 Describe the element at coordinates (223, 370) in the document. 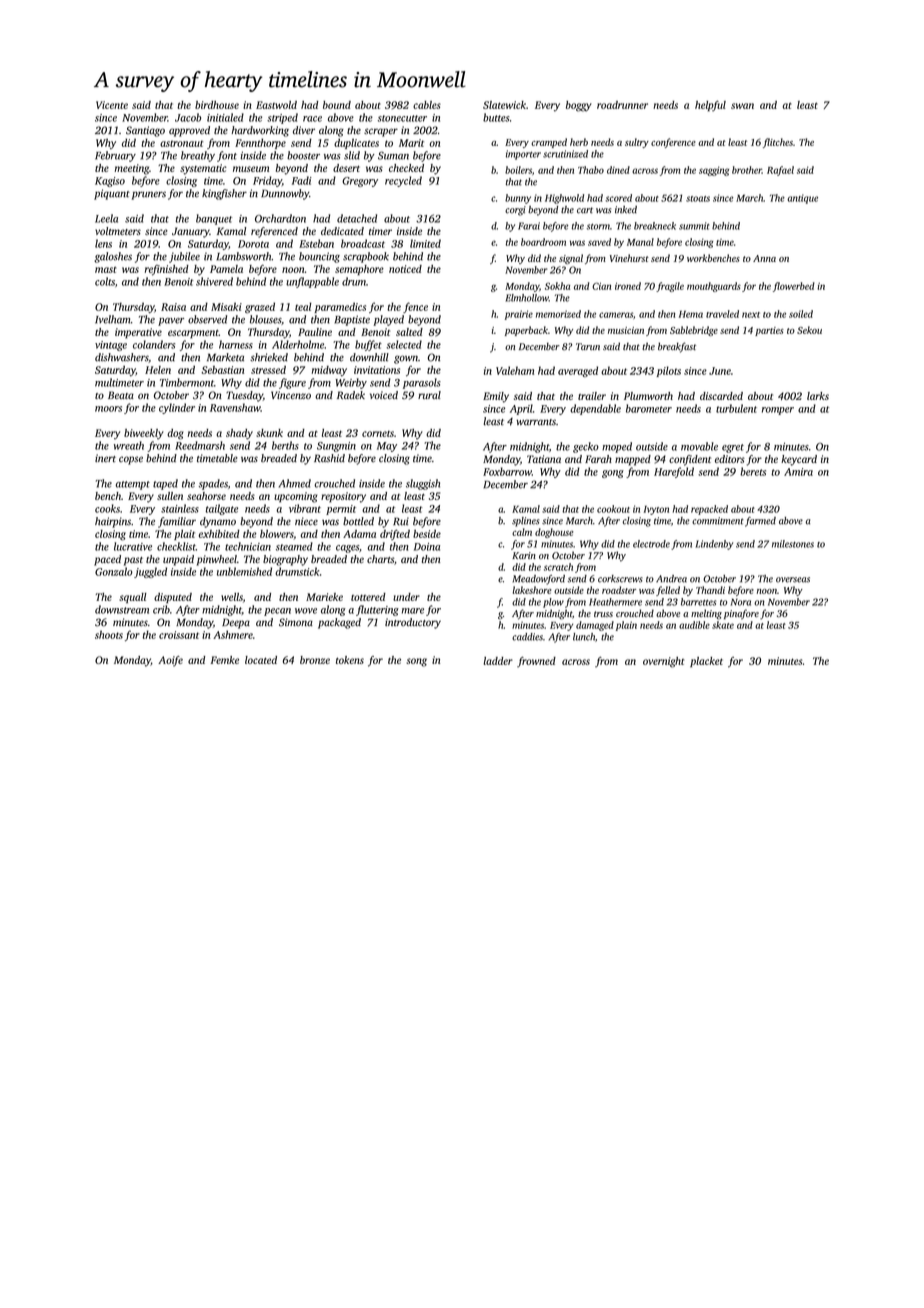

I see `Sebastian` at that location.
